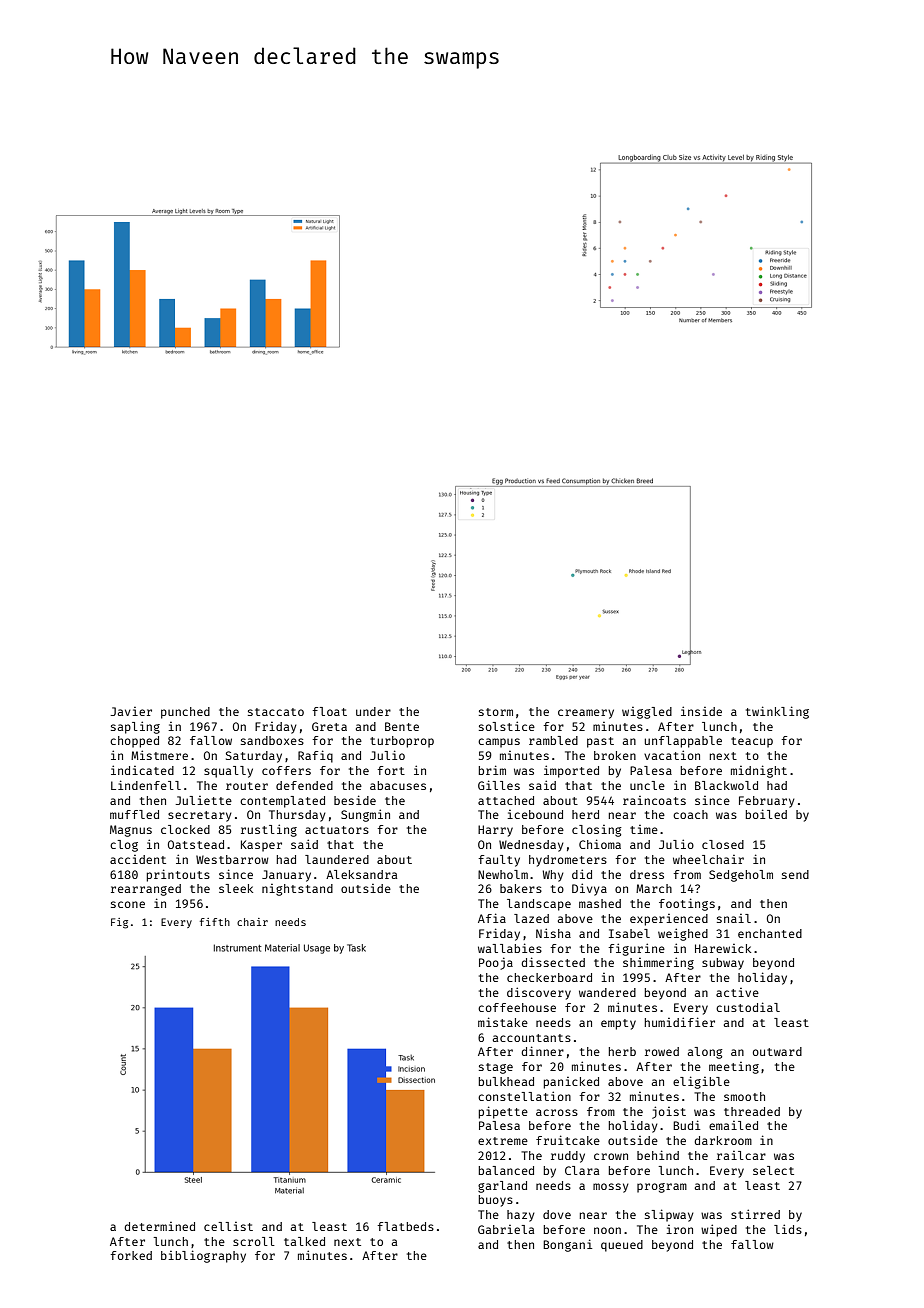  I want to click on storm, so click(496, 712).
